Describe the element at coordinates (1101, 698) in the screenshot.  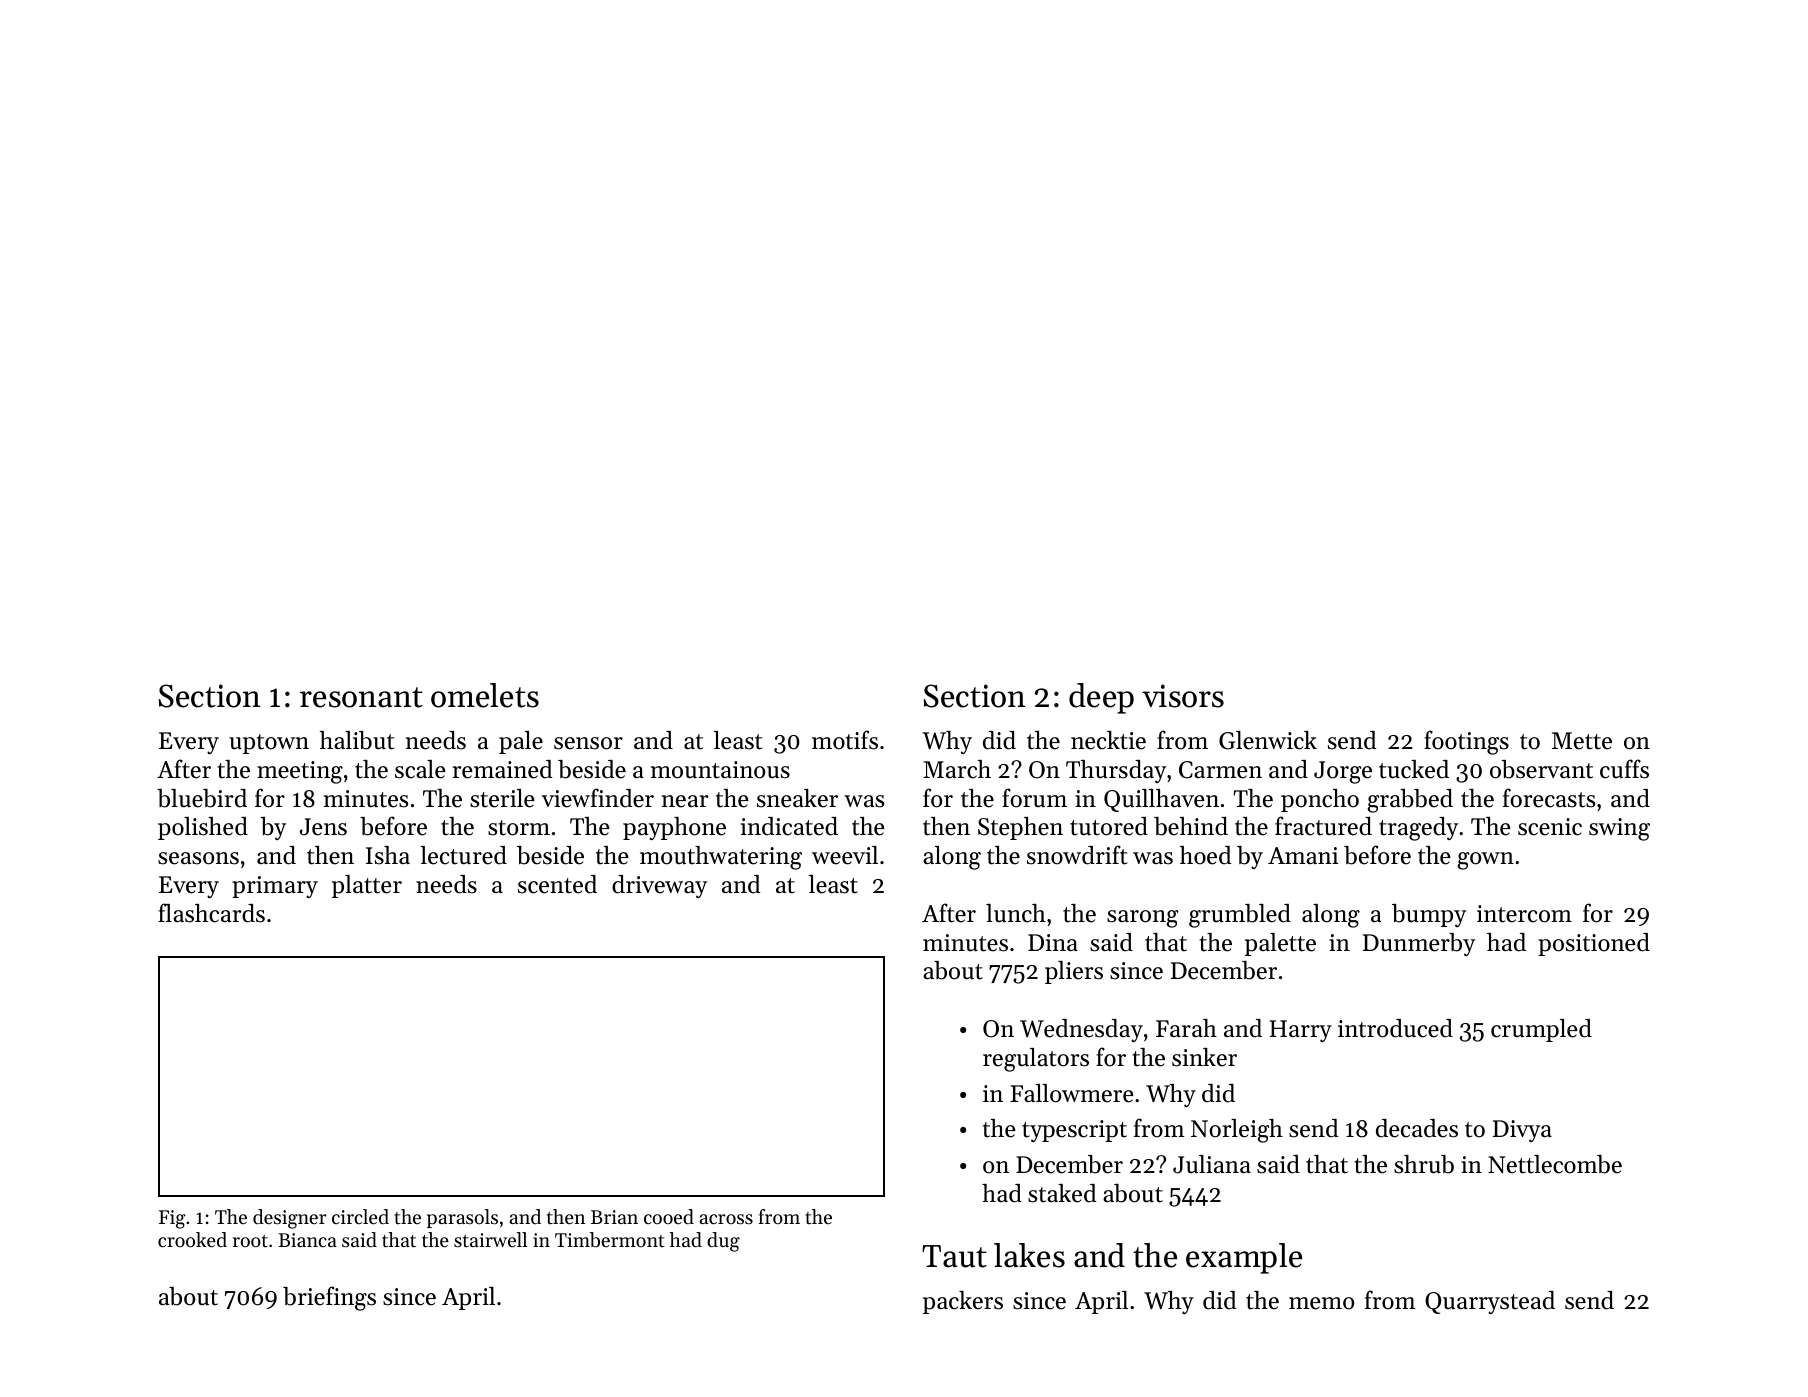
I see `deep` at that location.
